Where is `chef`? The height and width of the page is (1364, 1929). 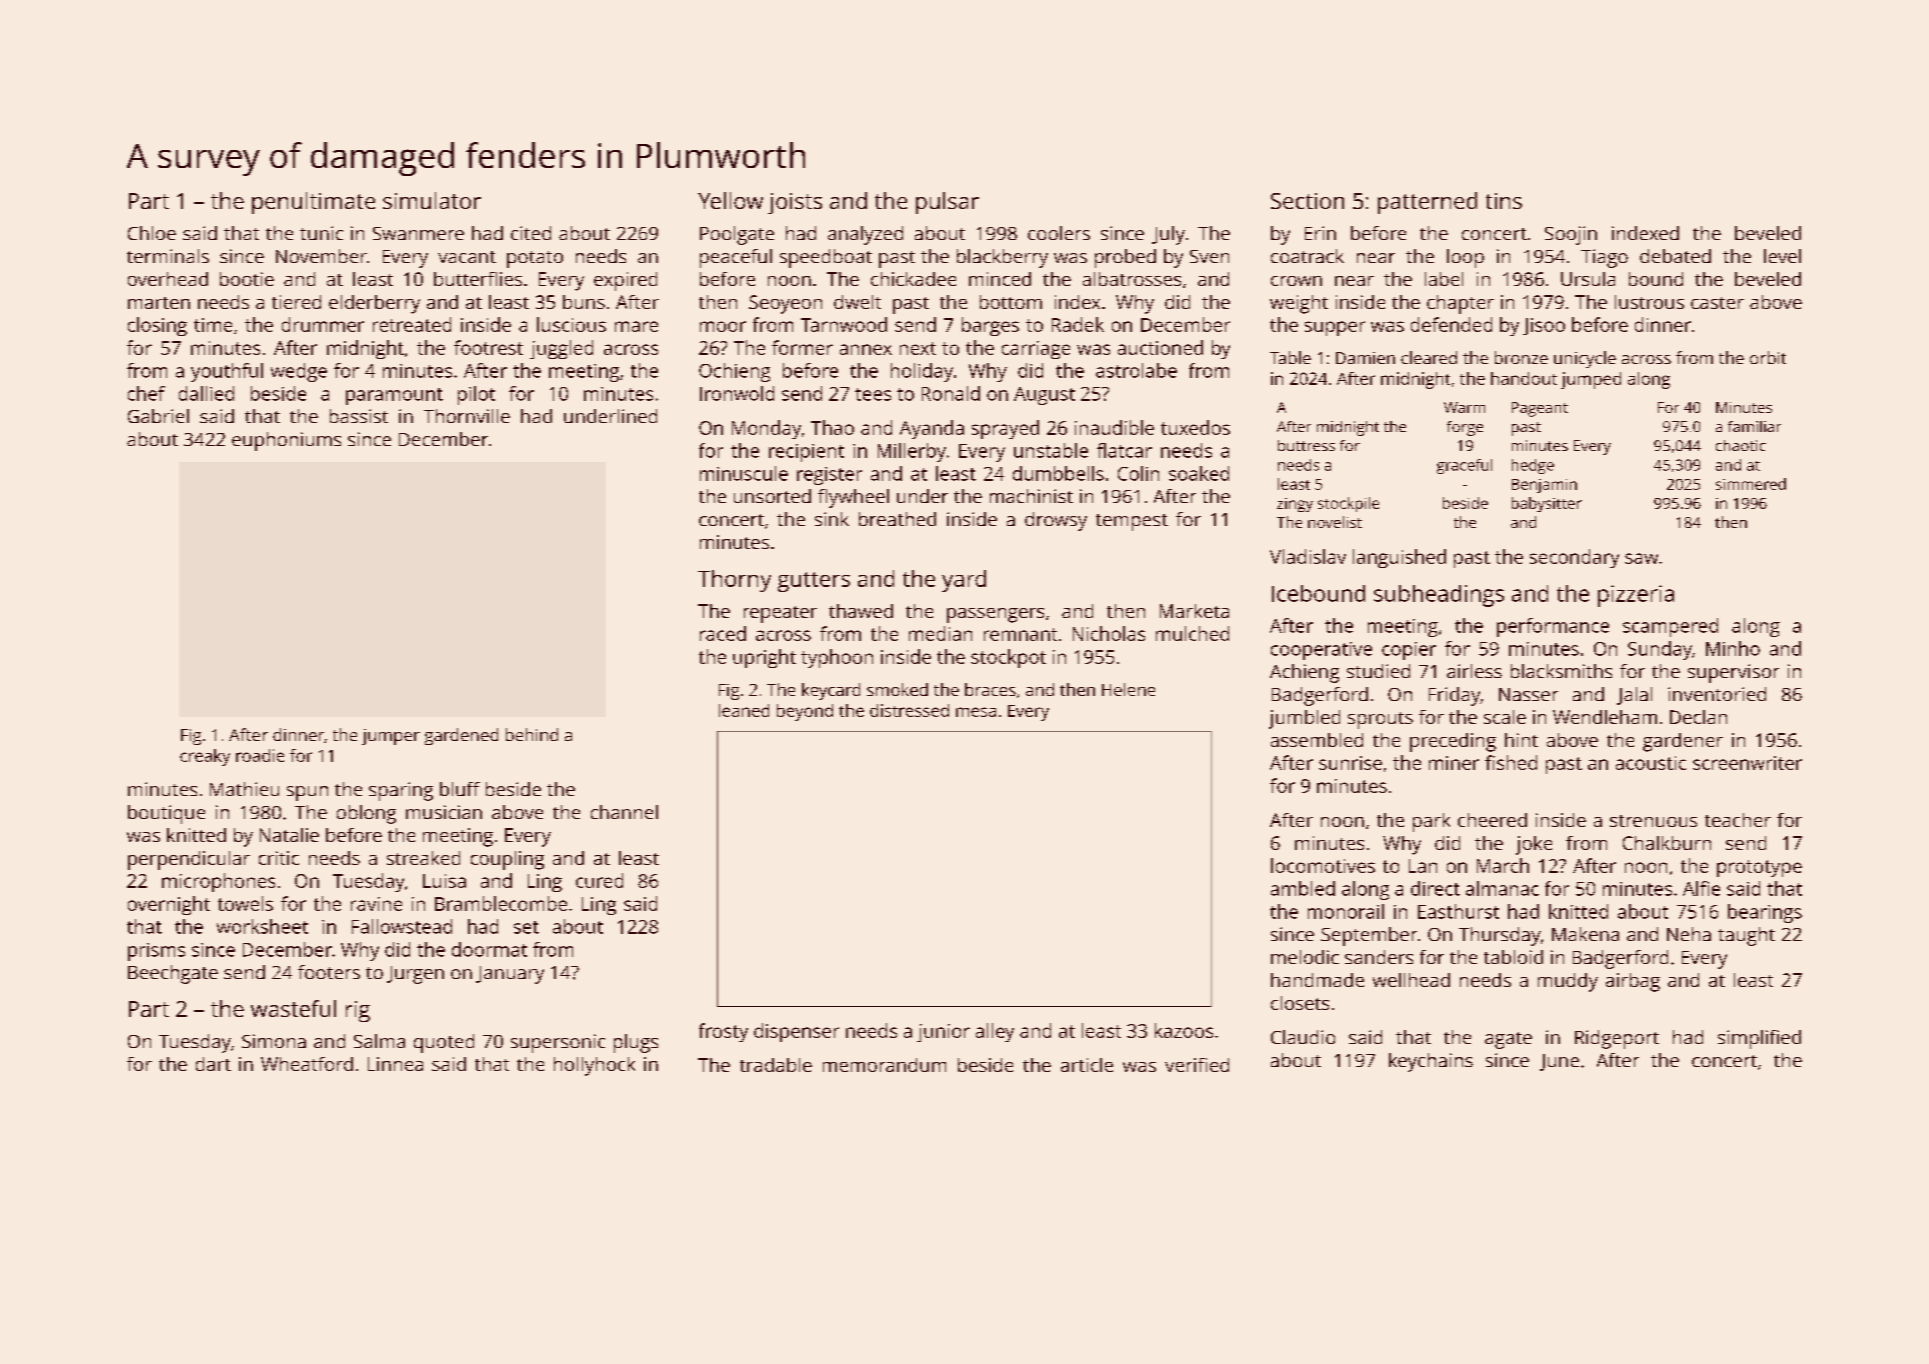 chef is located at coordinates (146, 393).
